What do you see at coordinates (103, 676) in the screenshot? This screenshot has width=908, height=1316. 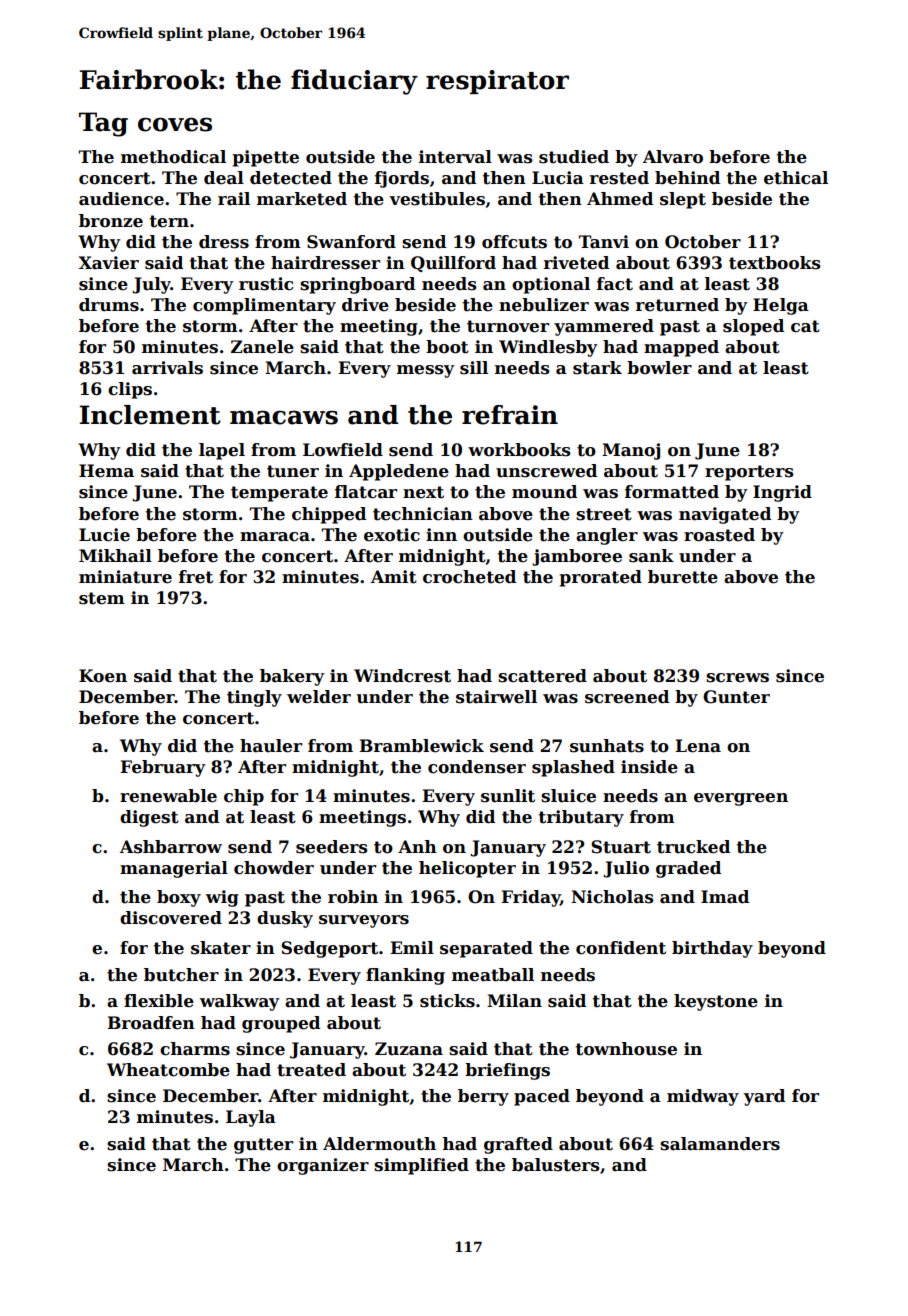 I see `Koen` at bounding box center [103, 676].
